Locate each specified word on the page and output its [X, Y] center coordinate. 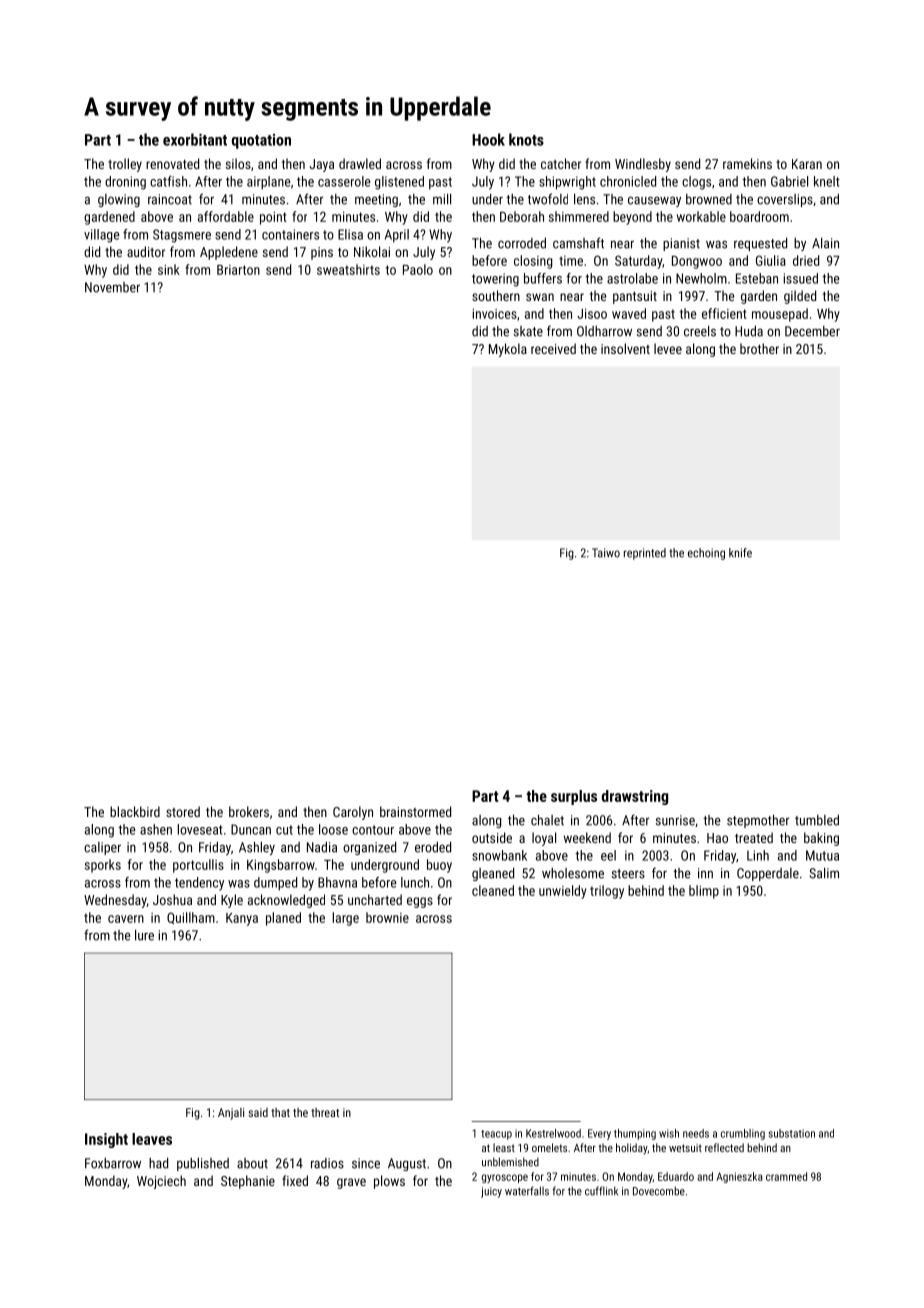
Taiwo [606, 553]
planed [283, 919]
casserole [344, 181]
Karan [807, 164]
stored [183, 811]
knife [740, 553]
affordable [226, 216]
